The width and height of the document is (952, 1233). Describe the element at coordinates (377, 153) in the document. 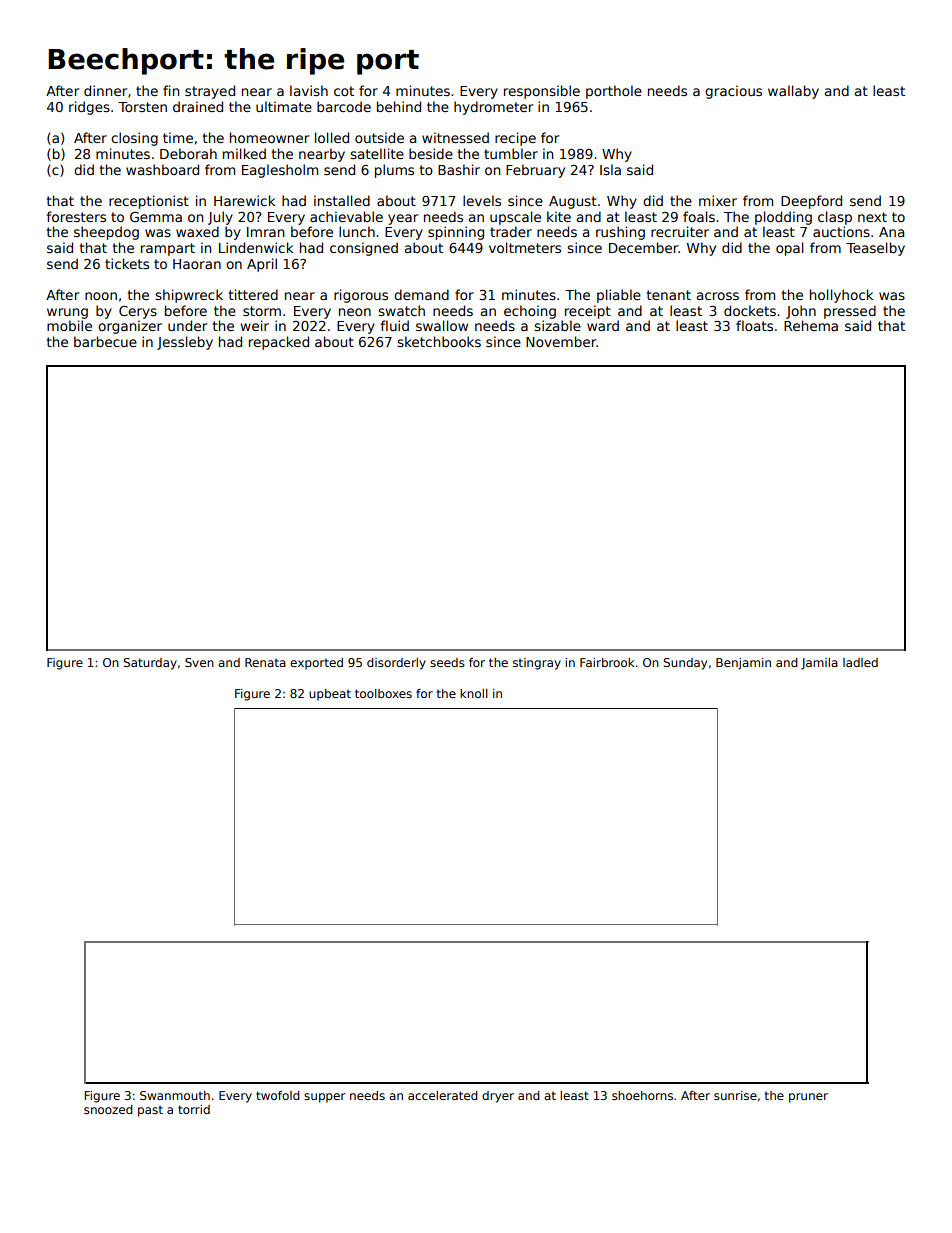

I see `satellite` at that location.
